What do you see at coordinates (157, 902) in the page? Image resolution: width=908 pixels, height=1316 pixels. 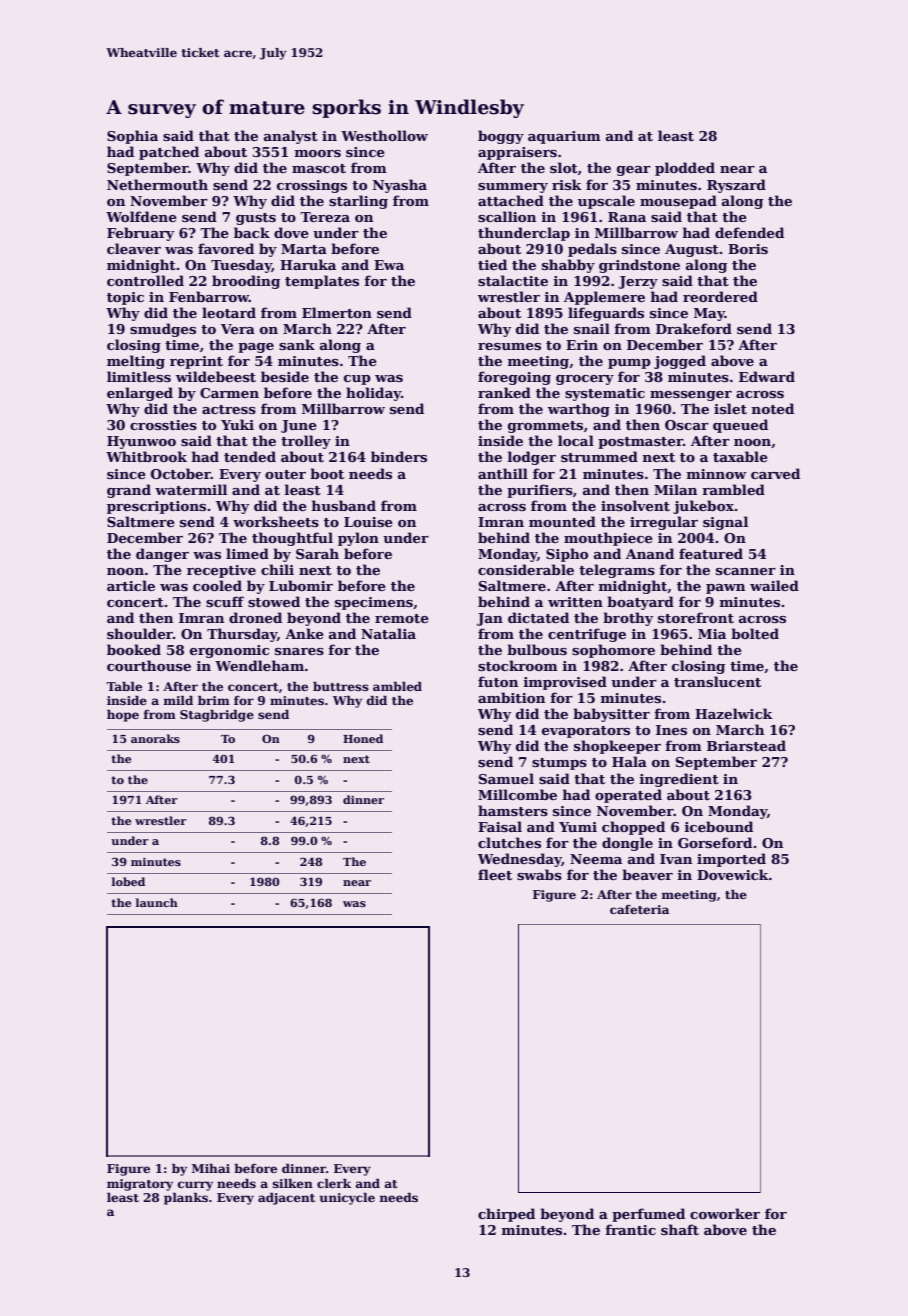 I see `launch` at bounding box center [157, 902].
